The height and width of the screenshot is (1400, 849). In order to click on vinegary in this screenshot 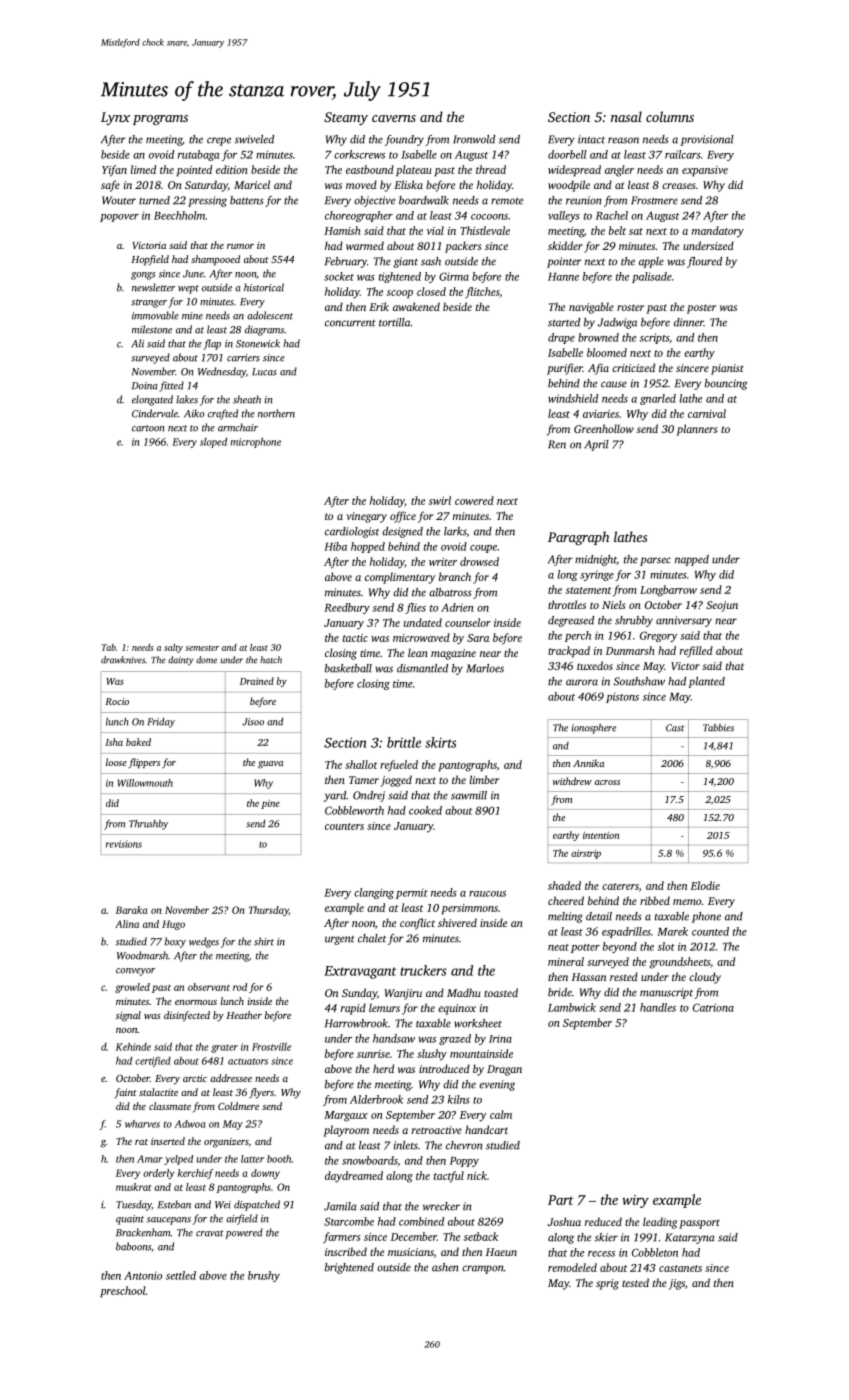, I will do `click(366, 517)`.
